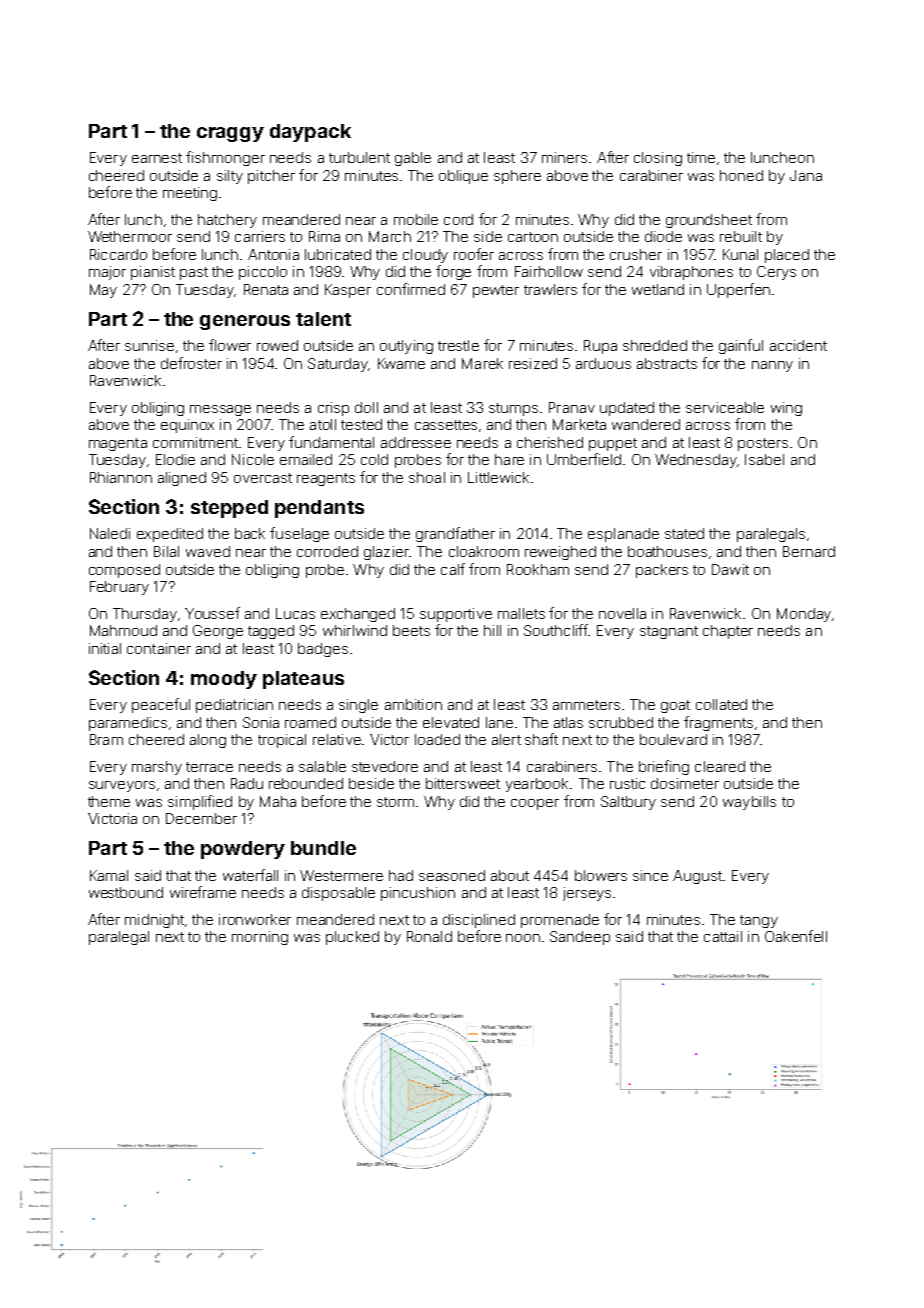  What do you see at coordinates (669, 632) in the document?
I see `stagnant` at bounding box center [669, 632].
